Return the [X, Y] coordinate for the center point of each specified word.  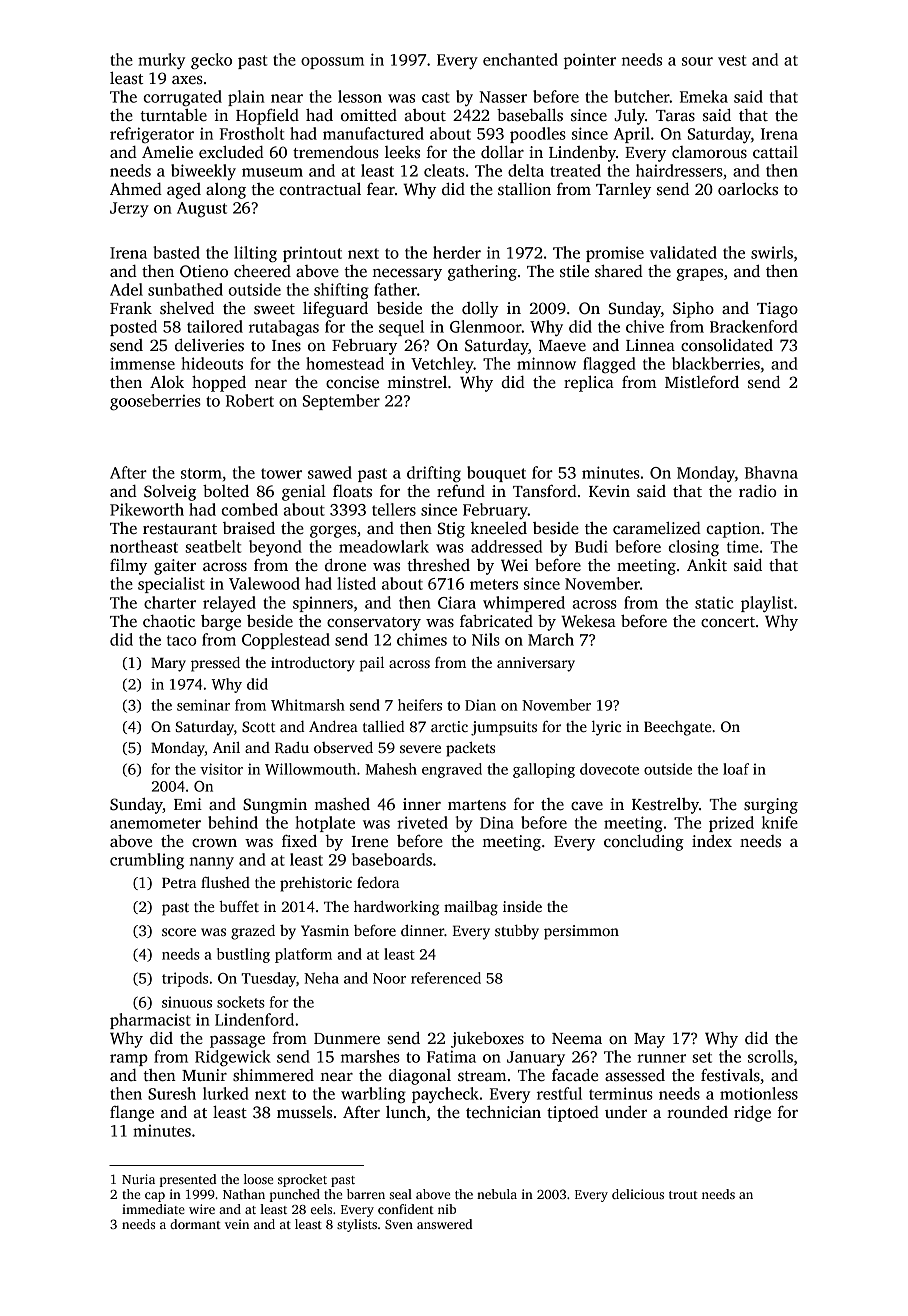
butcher [642, 96]
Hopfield [267, 117]
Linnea [650, 345]
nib [447, 1209]
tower [281, 473]
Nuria [138, 1179]
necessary [407, 274]
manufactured [373, 133]
